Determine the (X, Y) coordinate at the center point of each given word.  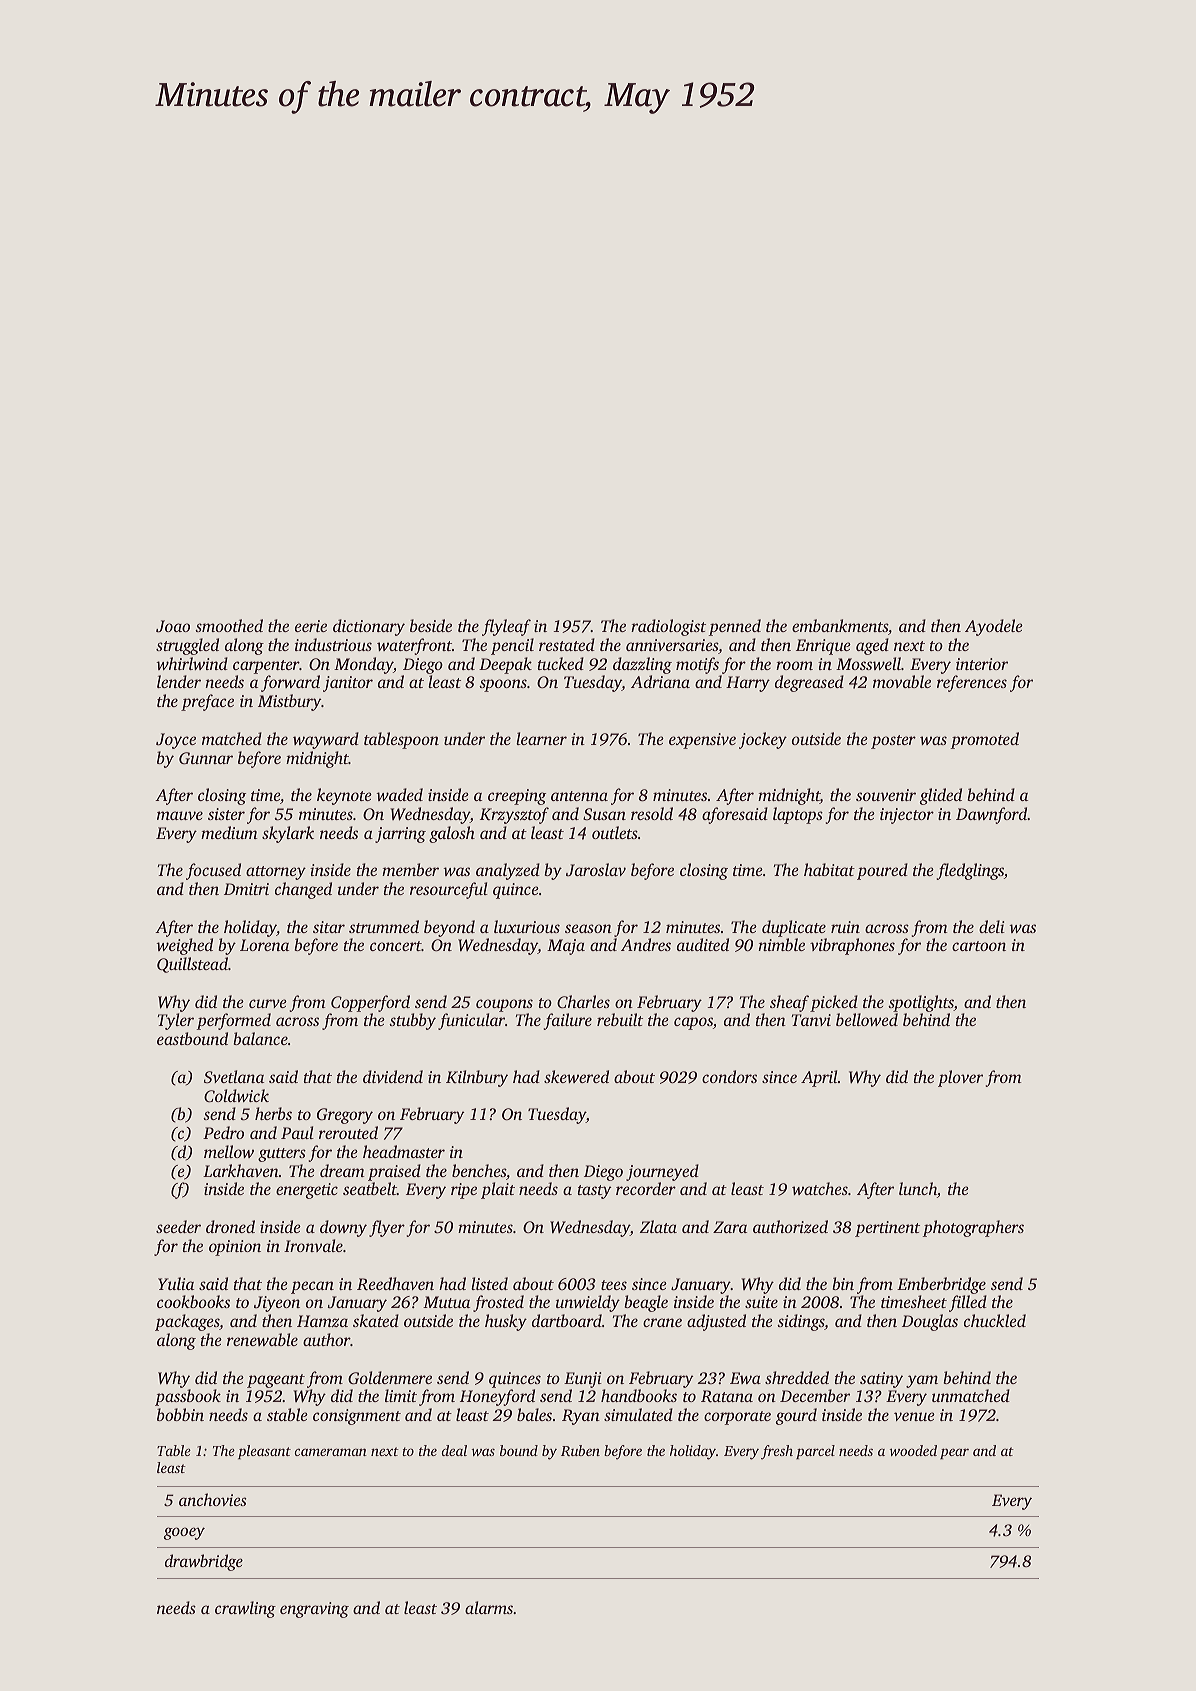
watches (820, 1188)
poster (893, 742)
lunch (918, 1188)
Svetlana (234, 1076)
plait (498, 1190)
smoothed (229, 625)
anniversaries (672, 645)
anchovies (213, 1499)
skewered (576, 1076)
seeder (178, 1226)
